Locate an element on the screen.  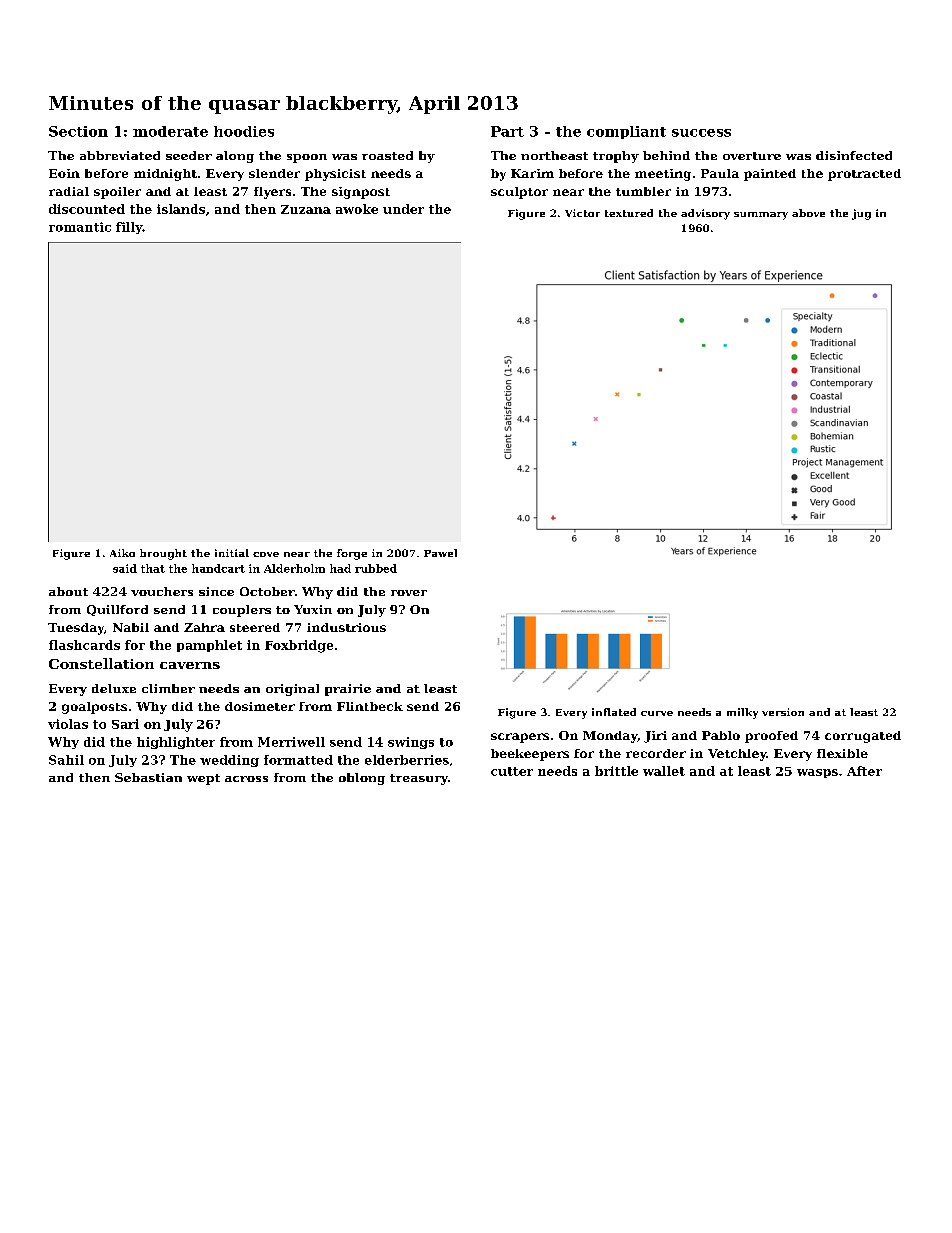
painted is located at coordinates (770, 175).
